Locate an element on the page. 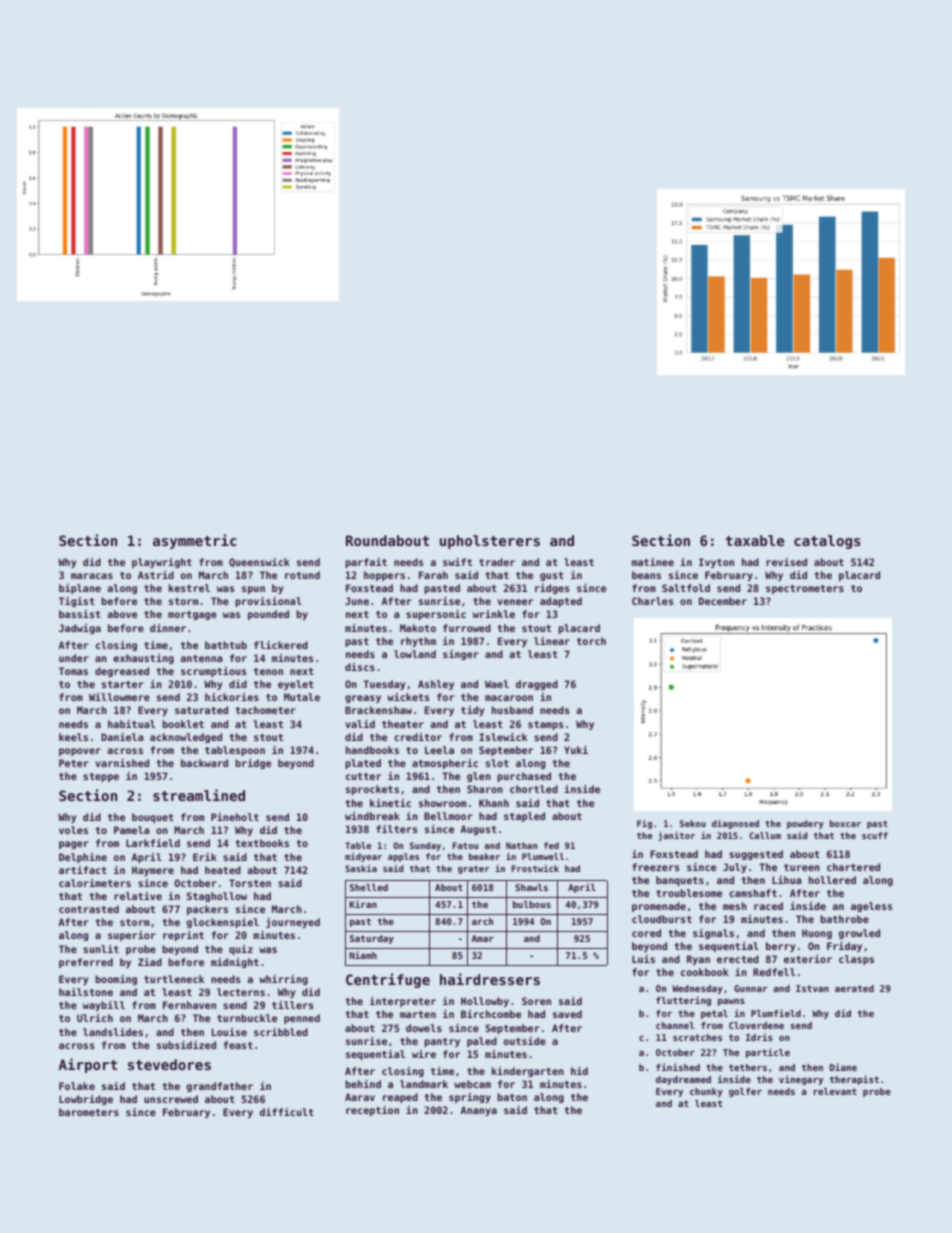  apples is located at coordinates (403, 857).
